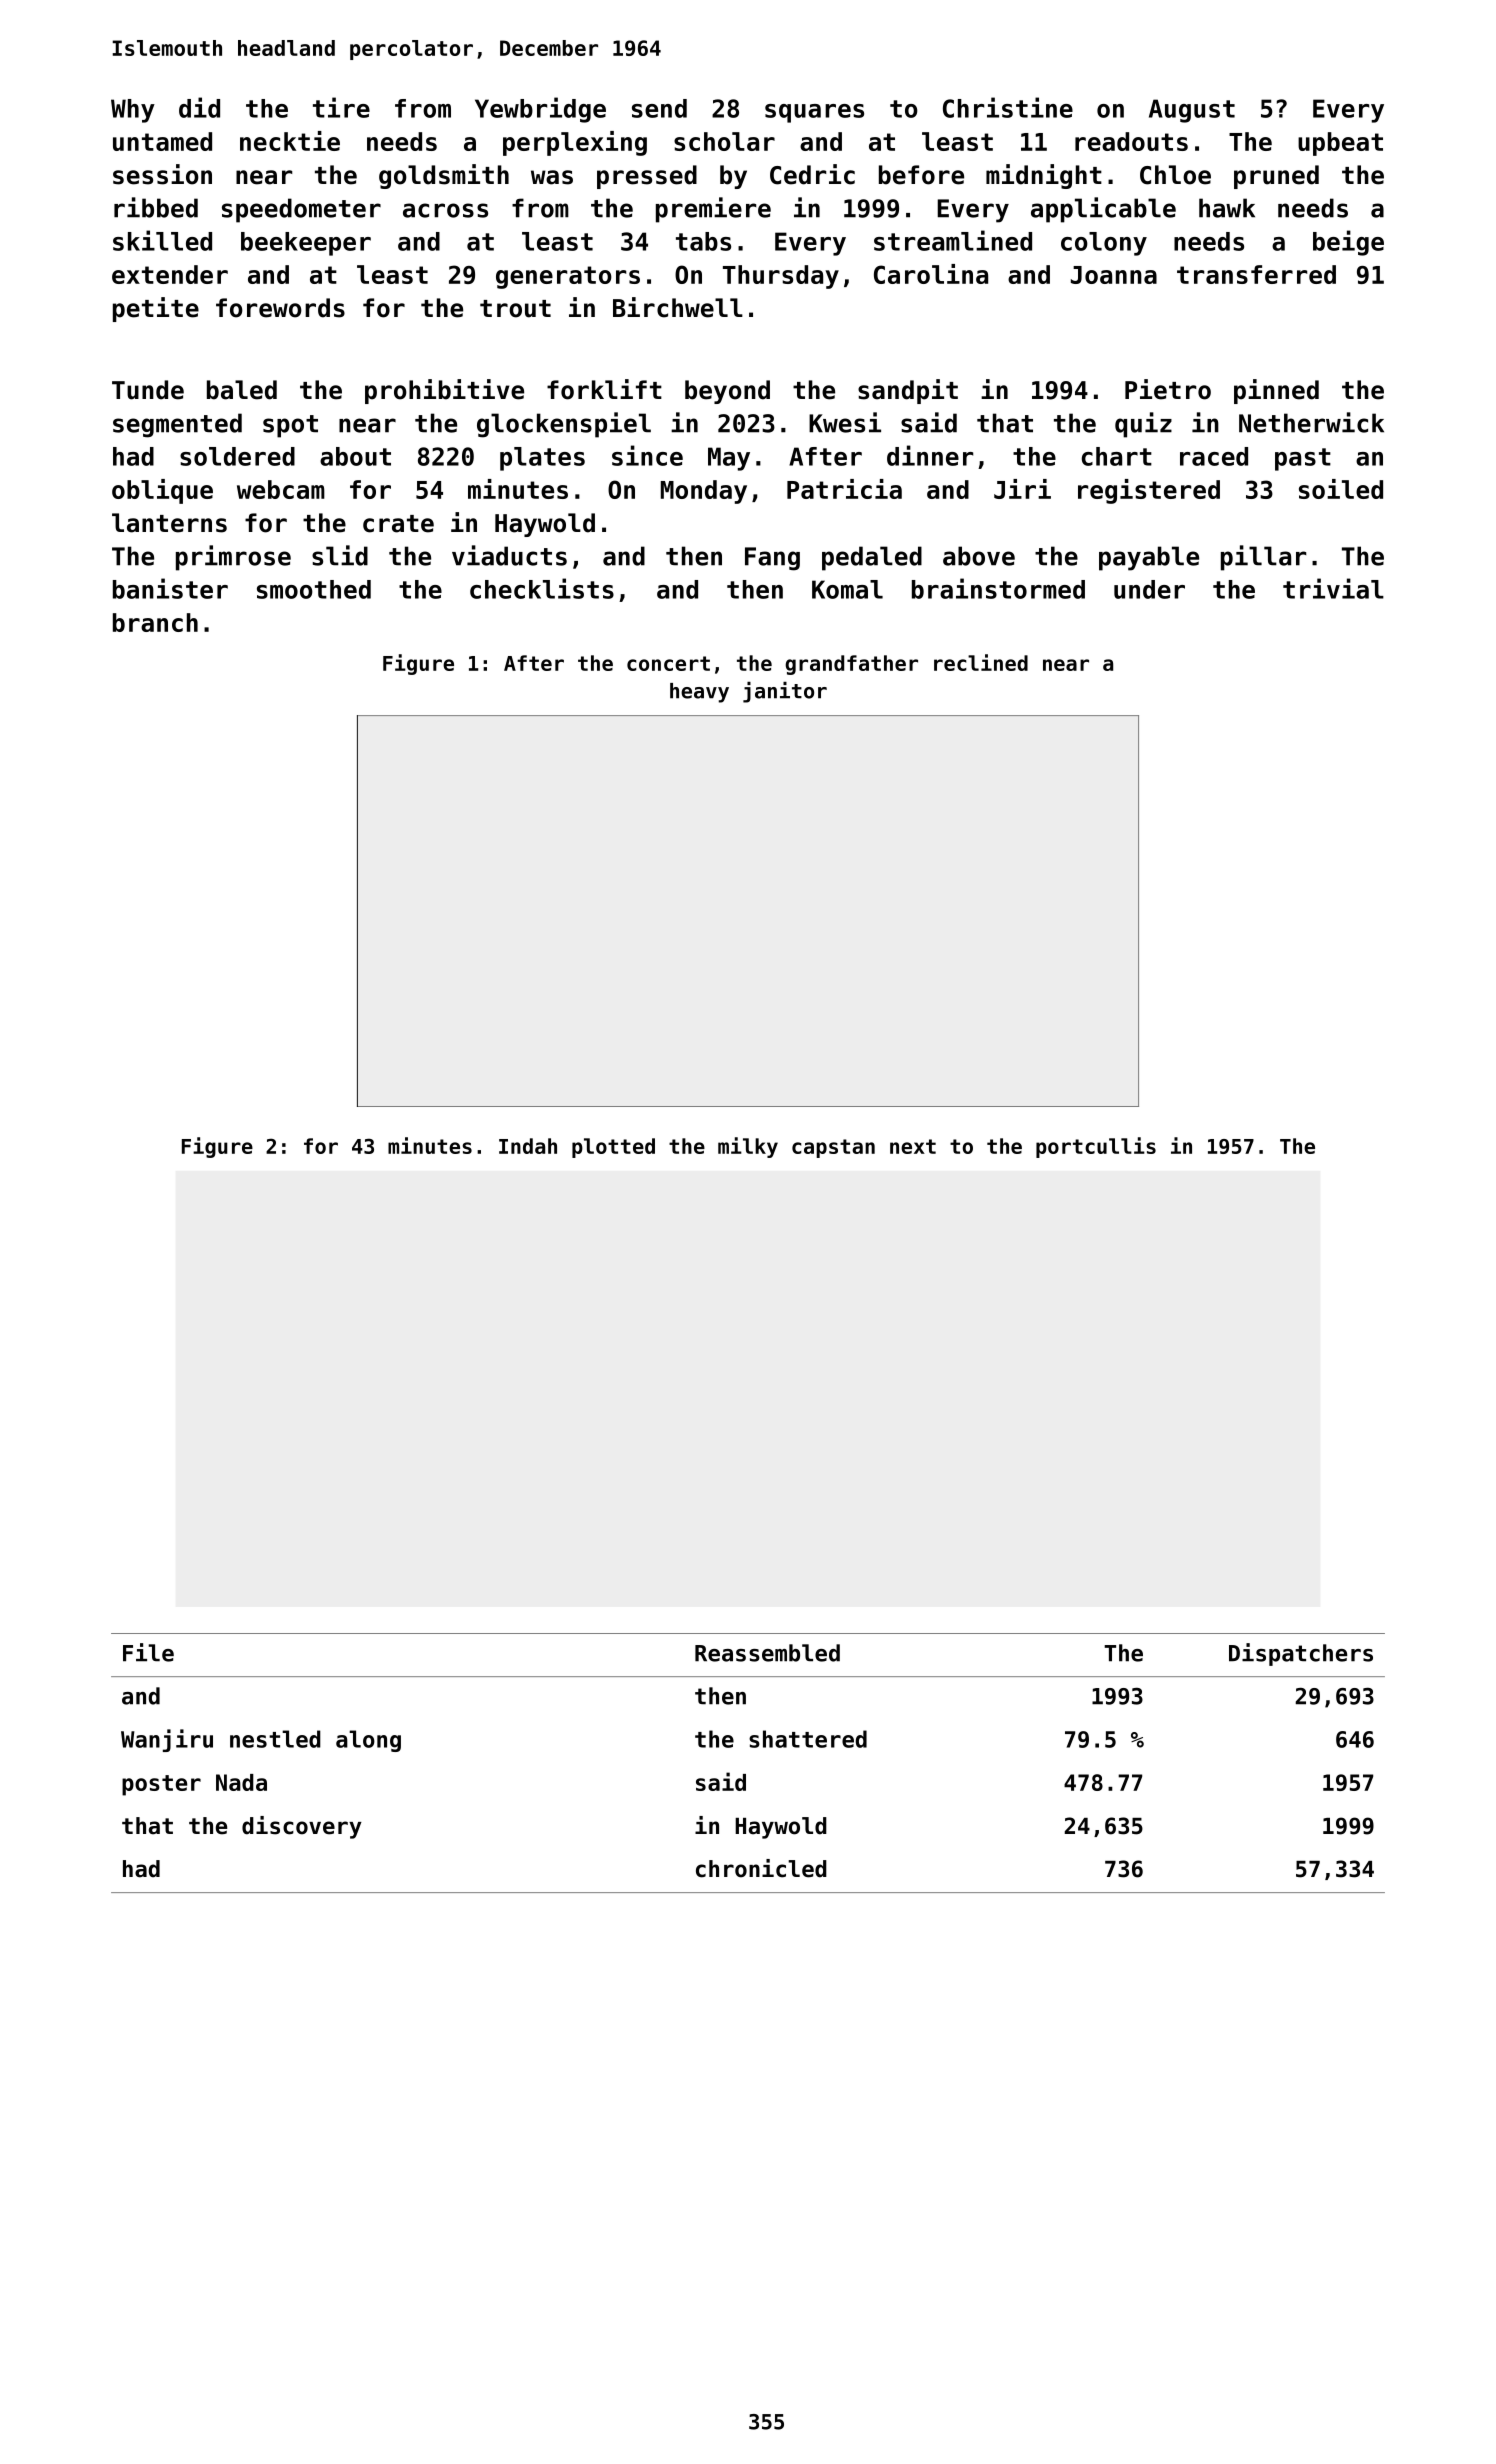  What do you see at coordinates (368, 1741) in the screenshot?
I see `along` at bounding box center [368, 1741].
